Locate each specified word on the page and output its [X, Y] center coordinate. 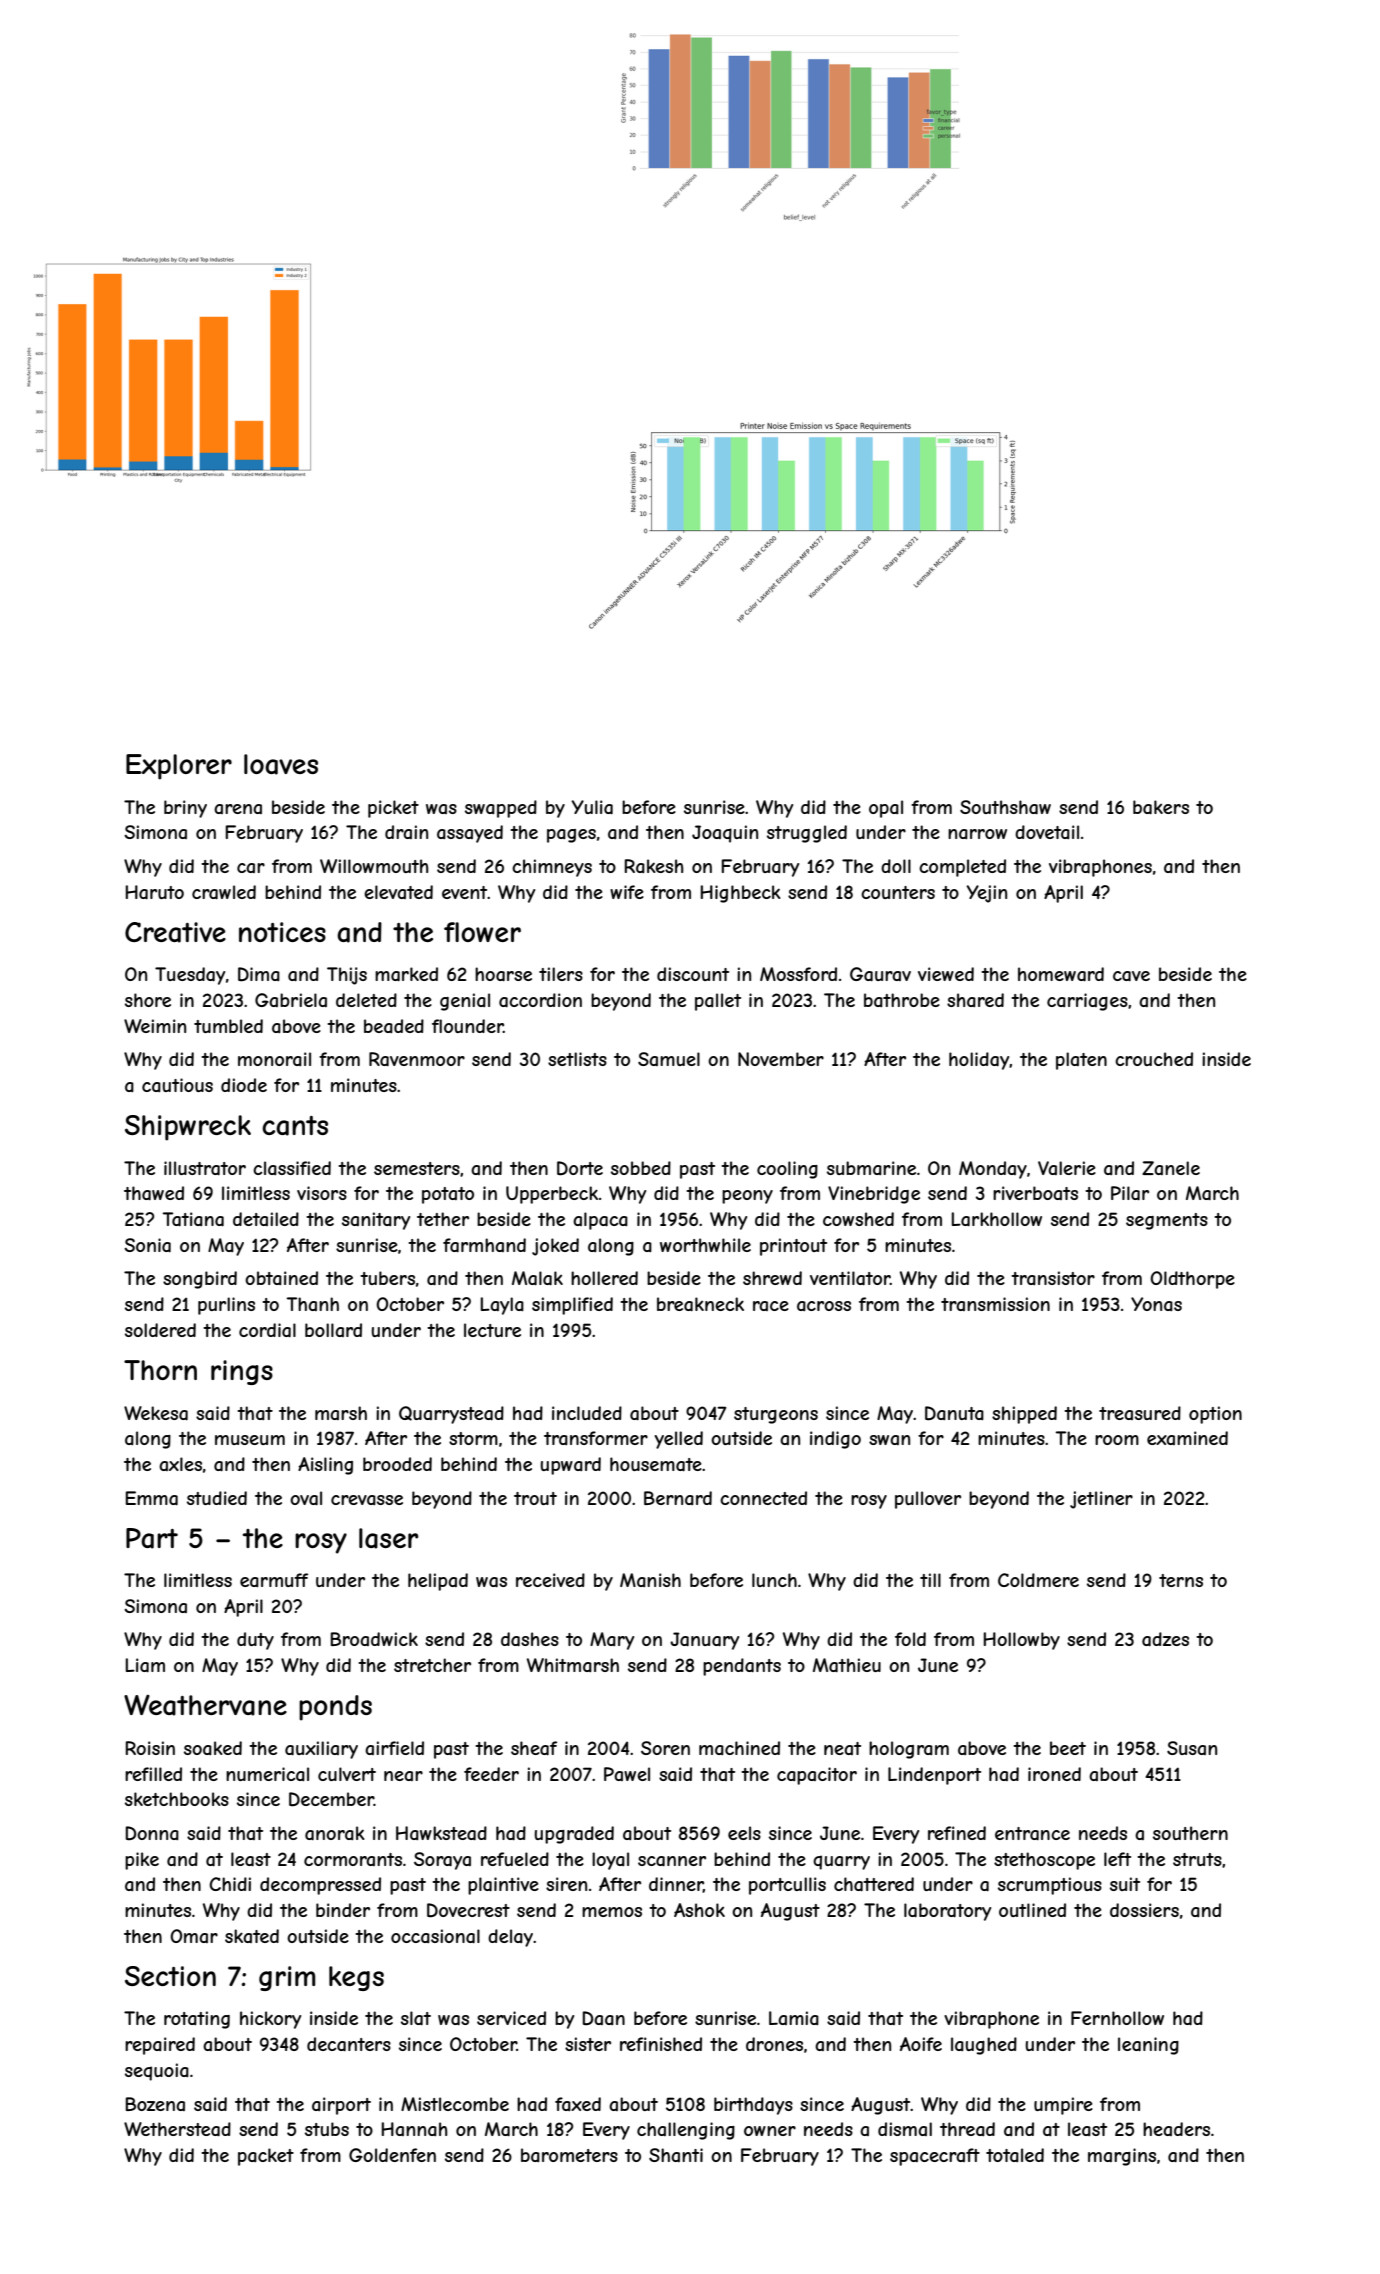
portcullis [787, 1886]
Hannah [414, 2129]
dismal [905, 2129]
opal [886, 809]
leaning [1148, 2046]
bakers [1161, 807]
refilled [153, 1774]
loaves [281, 764]
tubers [387, 1278]
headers [1176, 2129]
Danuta [954, 1413]
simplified [572, 1306]
